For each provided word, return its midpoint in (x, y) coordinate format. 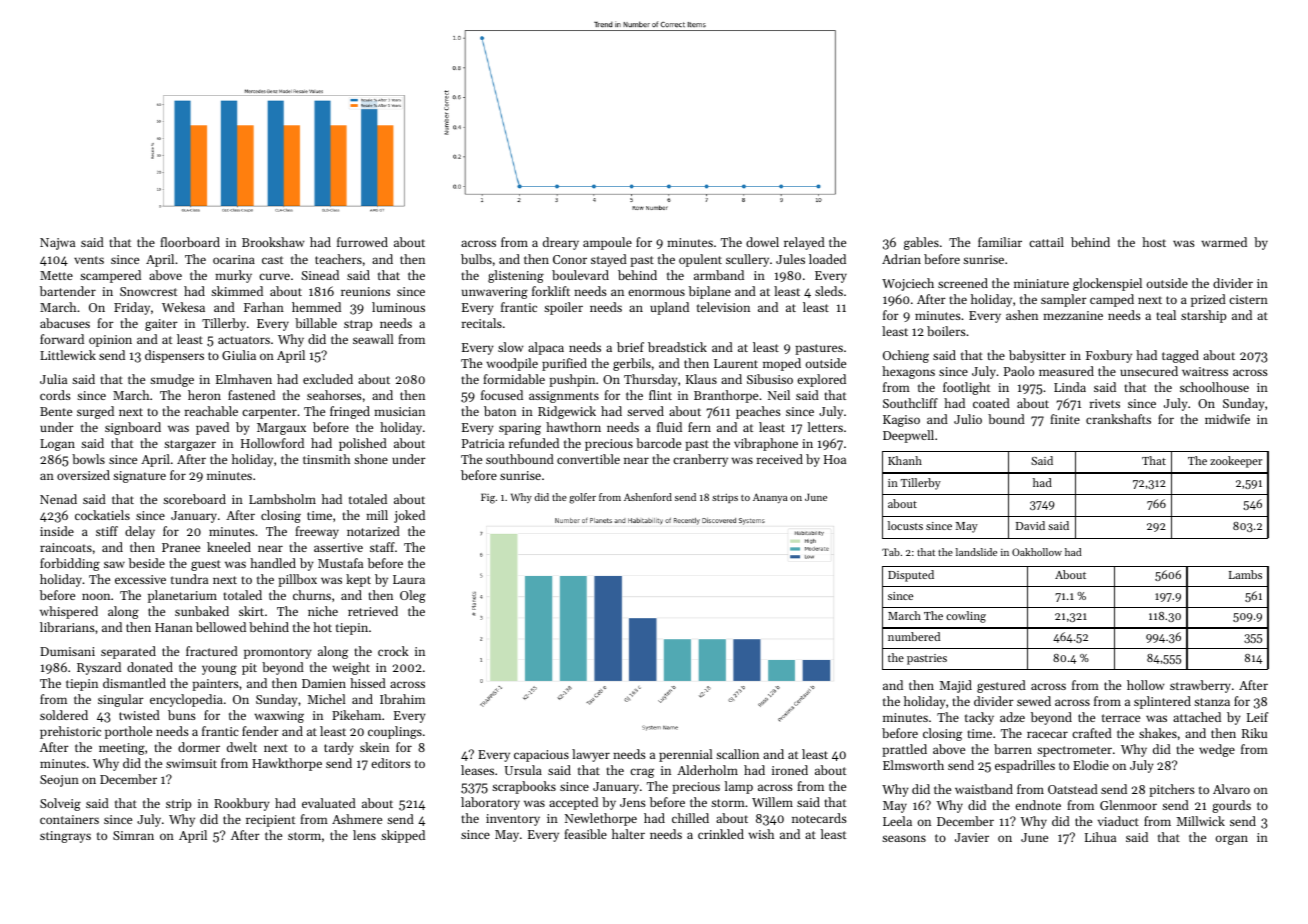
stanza (1212, 702)
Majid (956, 686)
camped (1112, 300)
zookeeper (1236, 462)
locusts (905, 525)
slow (510, 347)
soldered (64, 715)
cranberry (700, 460)
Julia (53, 379)
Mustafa (340, 563)
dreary (561, 243)
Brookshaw (273, 242)
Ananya (770, 498)
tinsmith (326, 459)
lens (364, 835)
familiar (1000, 242)
